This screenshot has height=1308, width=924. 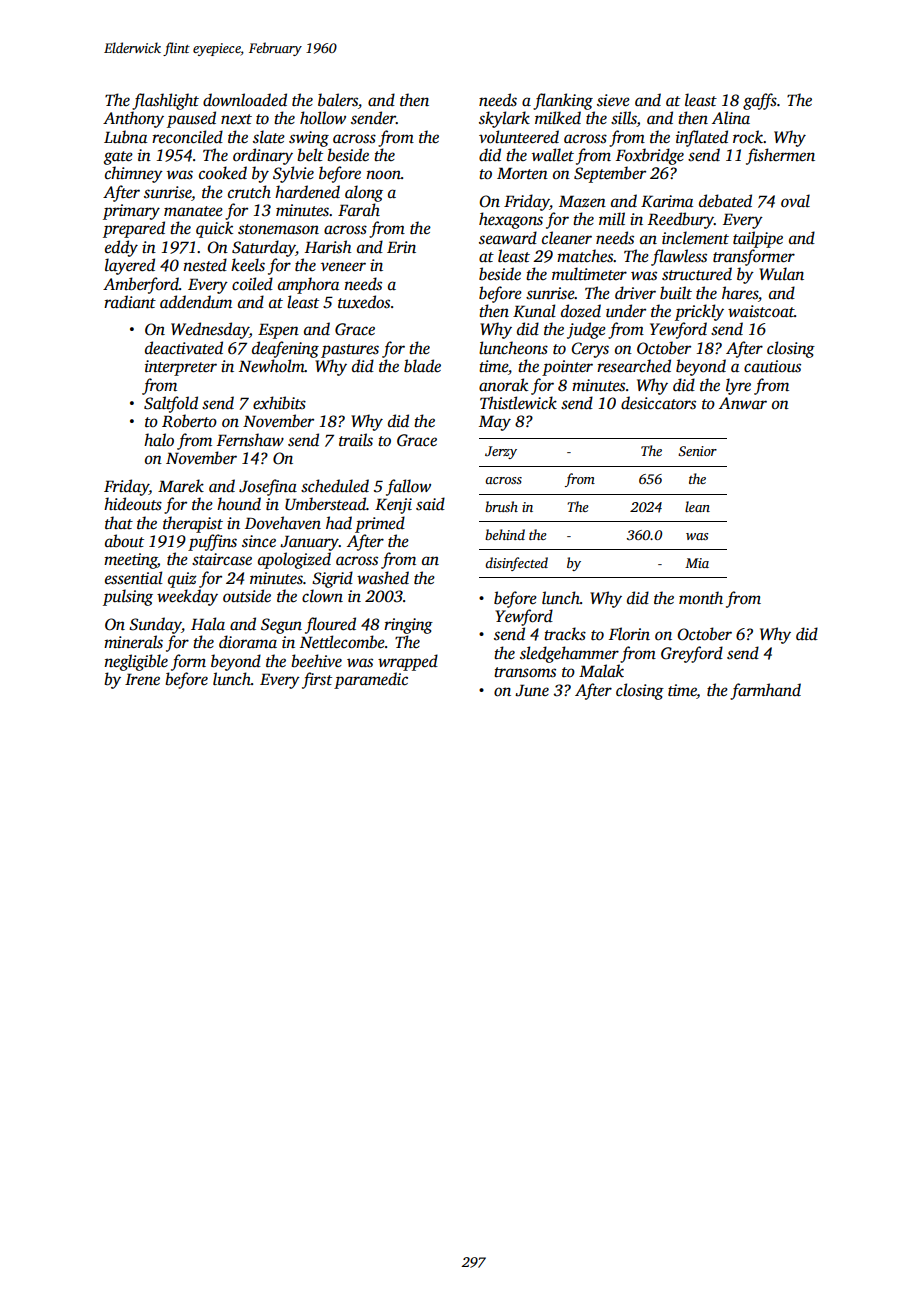 What do you see at coordinates (743, 403) in the screenshot?
I see `Anwar` at bounding box center [743, 403].
